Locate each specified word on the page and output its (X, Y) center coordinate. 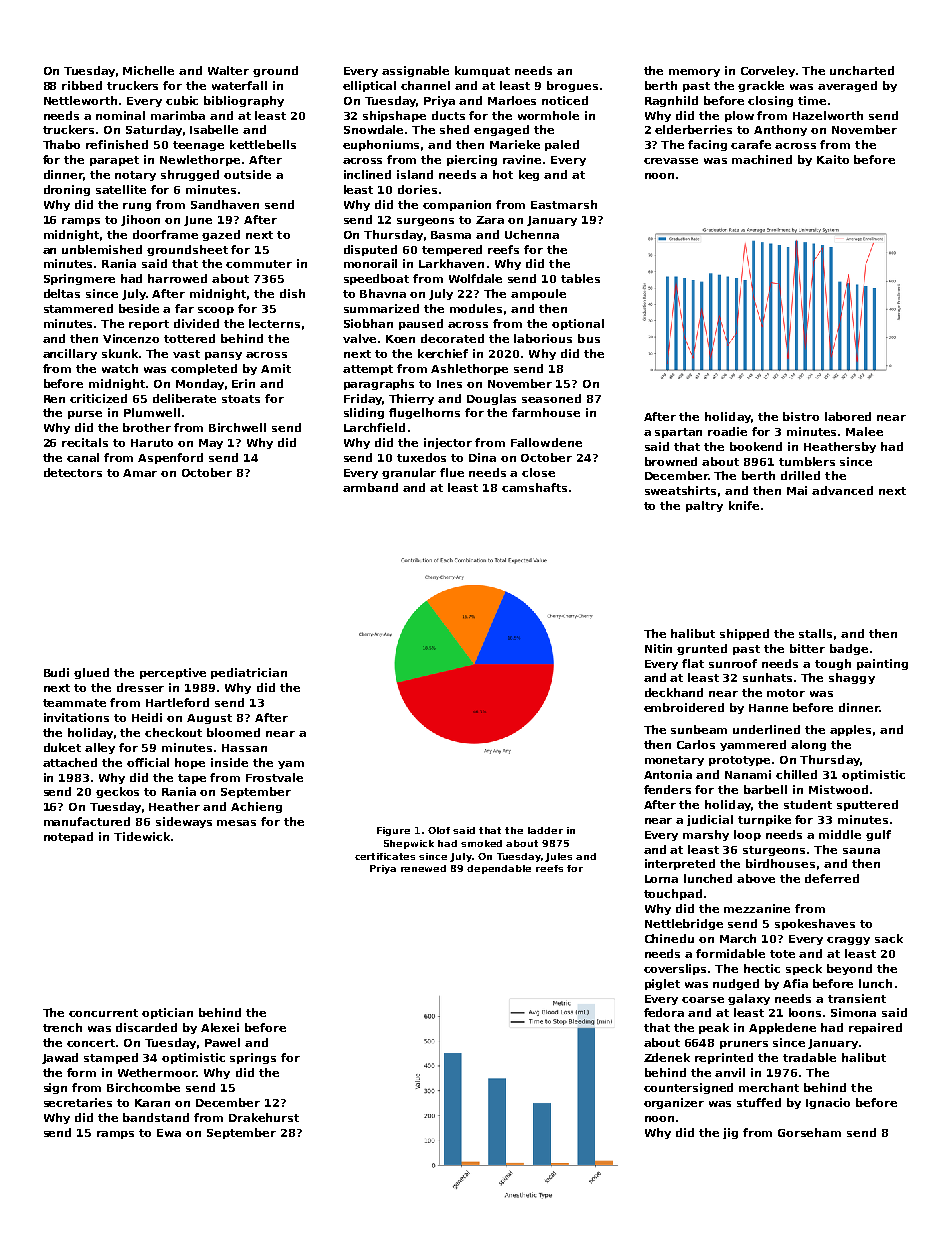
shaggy (852, 678)
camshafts (534, 487)
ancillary (70, 354)
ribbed (82, 85)
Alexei (220, 1027)
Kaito (833, 159)
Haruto (152, 443)
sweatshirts (680, 490)
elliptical (369, 86)
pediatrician (249, 673)
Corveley (768, 71)
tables (580, 278)
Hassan (244, 748)
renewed (423, 868)
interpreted (680, 864)
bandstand (156, 1117)
